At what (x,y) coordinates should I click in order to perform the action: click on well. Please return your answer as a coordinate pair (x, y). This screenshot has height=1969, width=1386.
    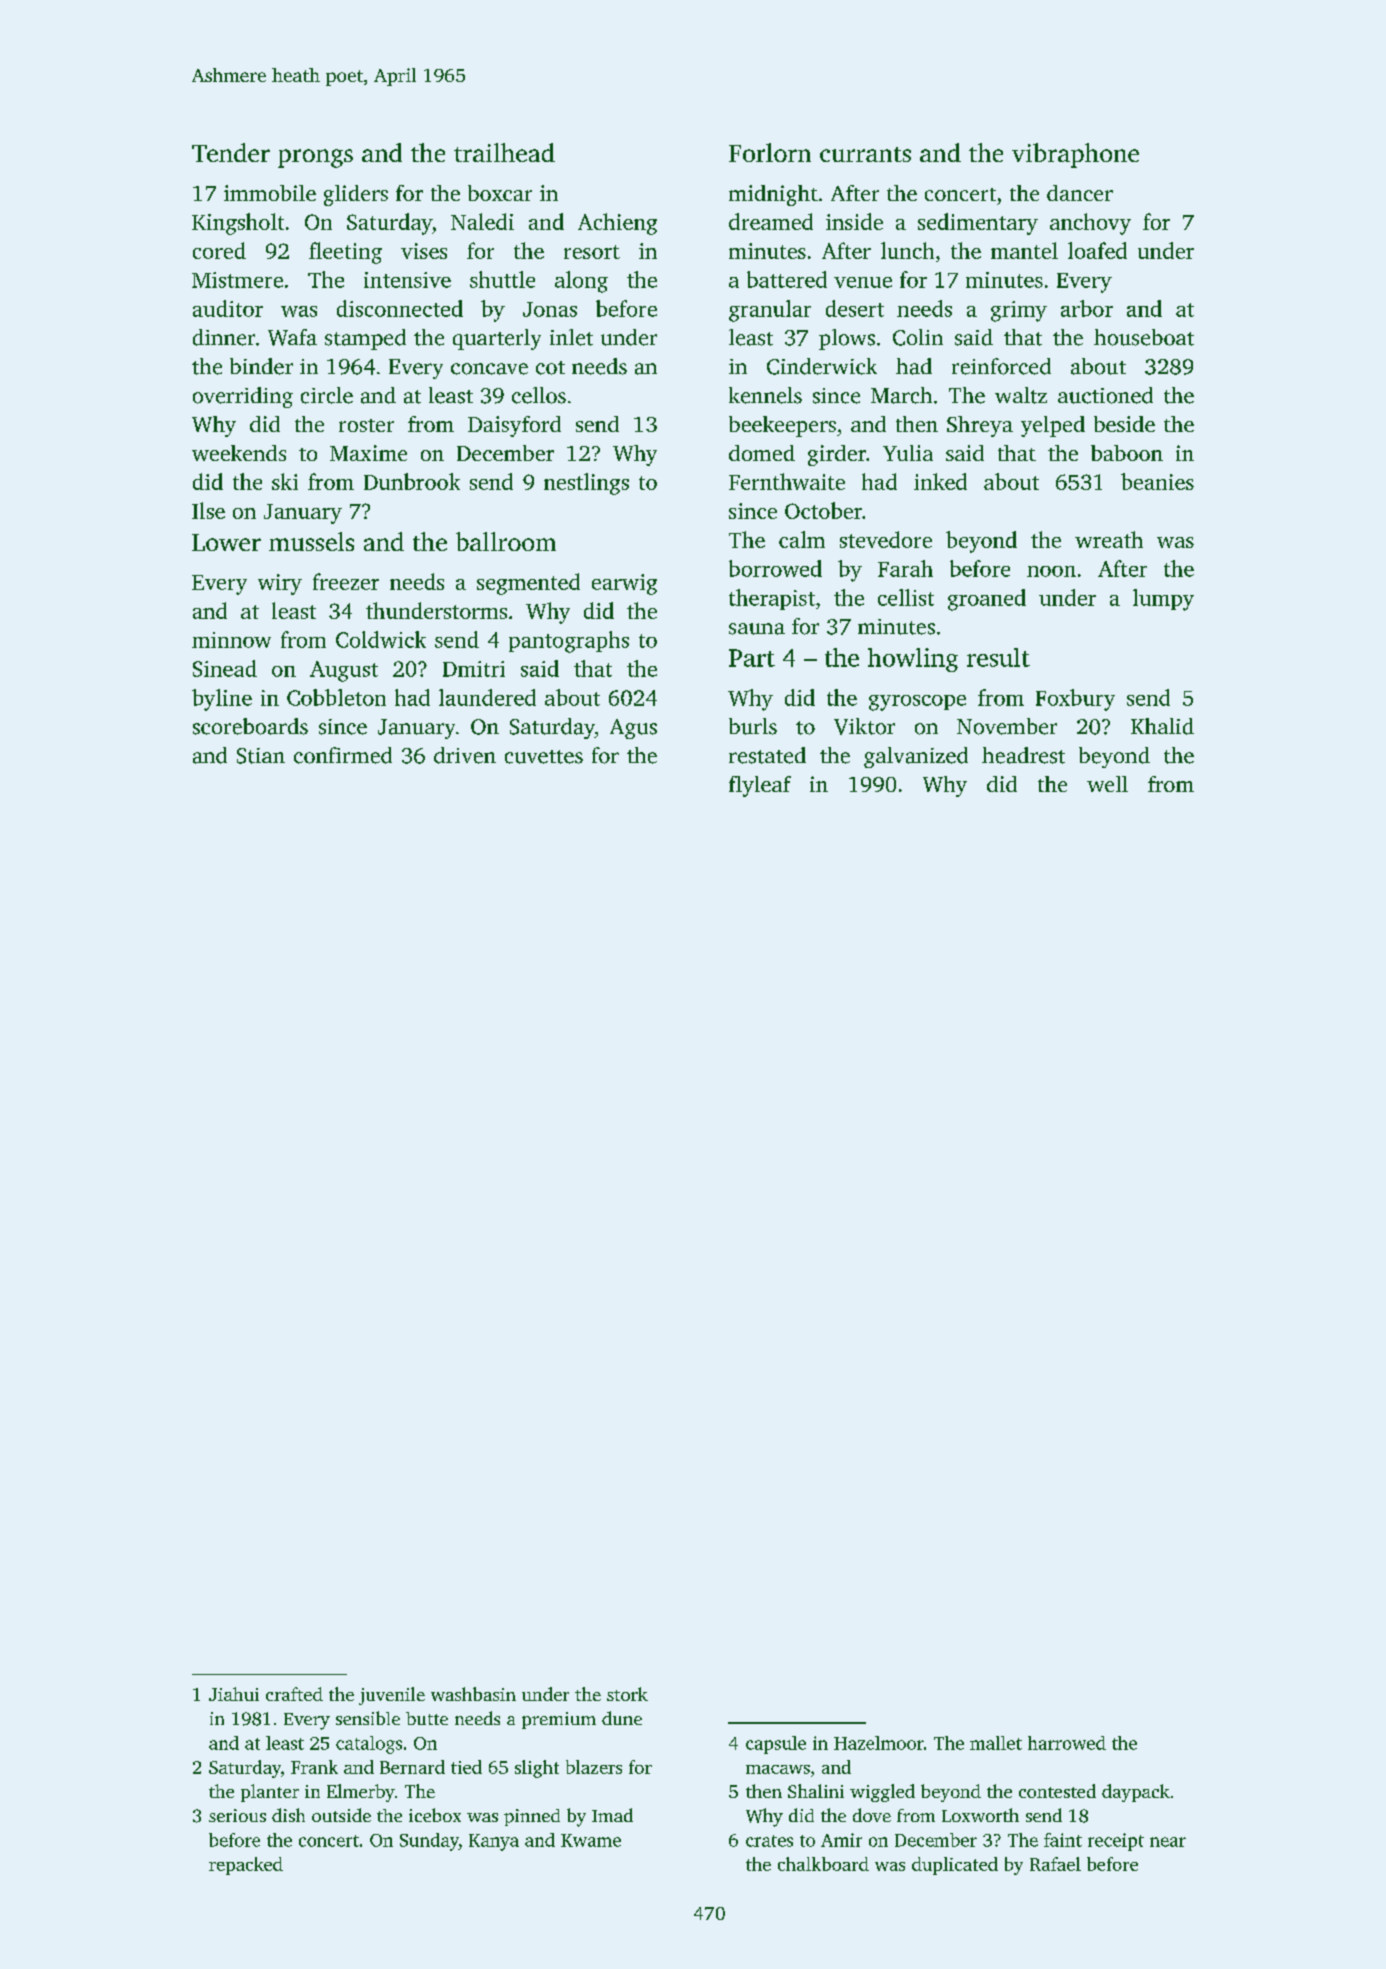
    Looking at the image, I should click on (1107, 784).
